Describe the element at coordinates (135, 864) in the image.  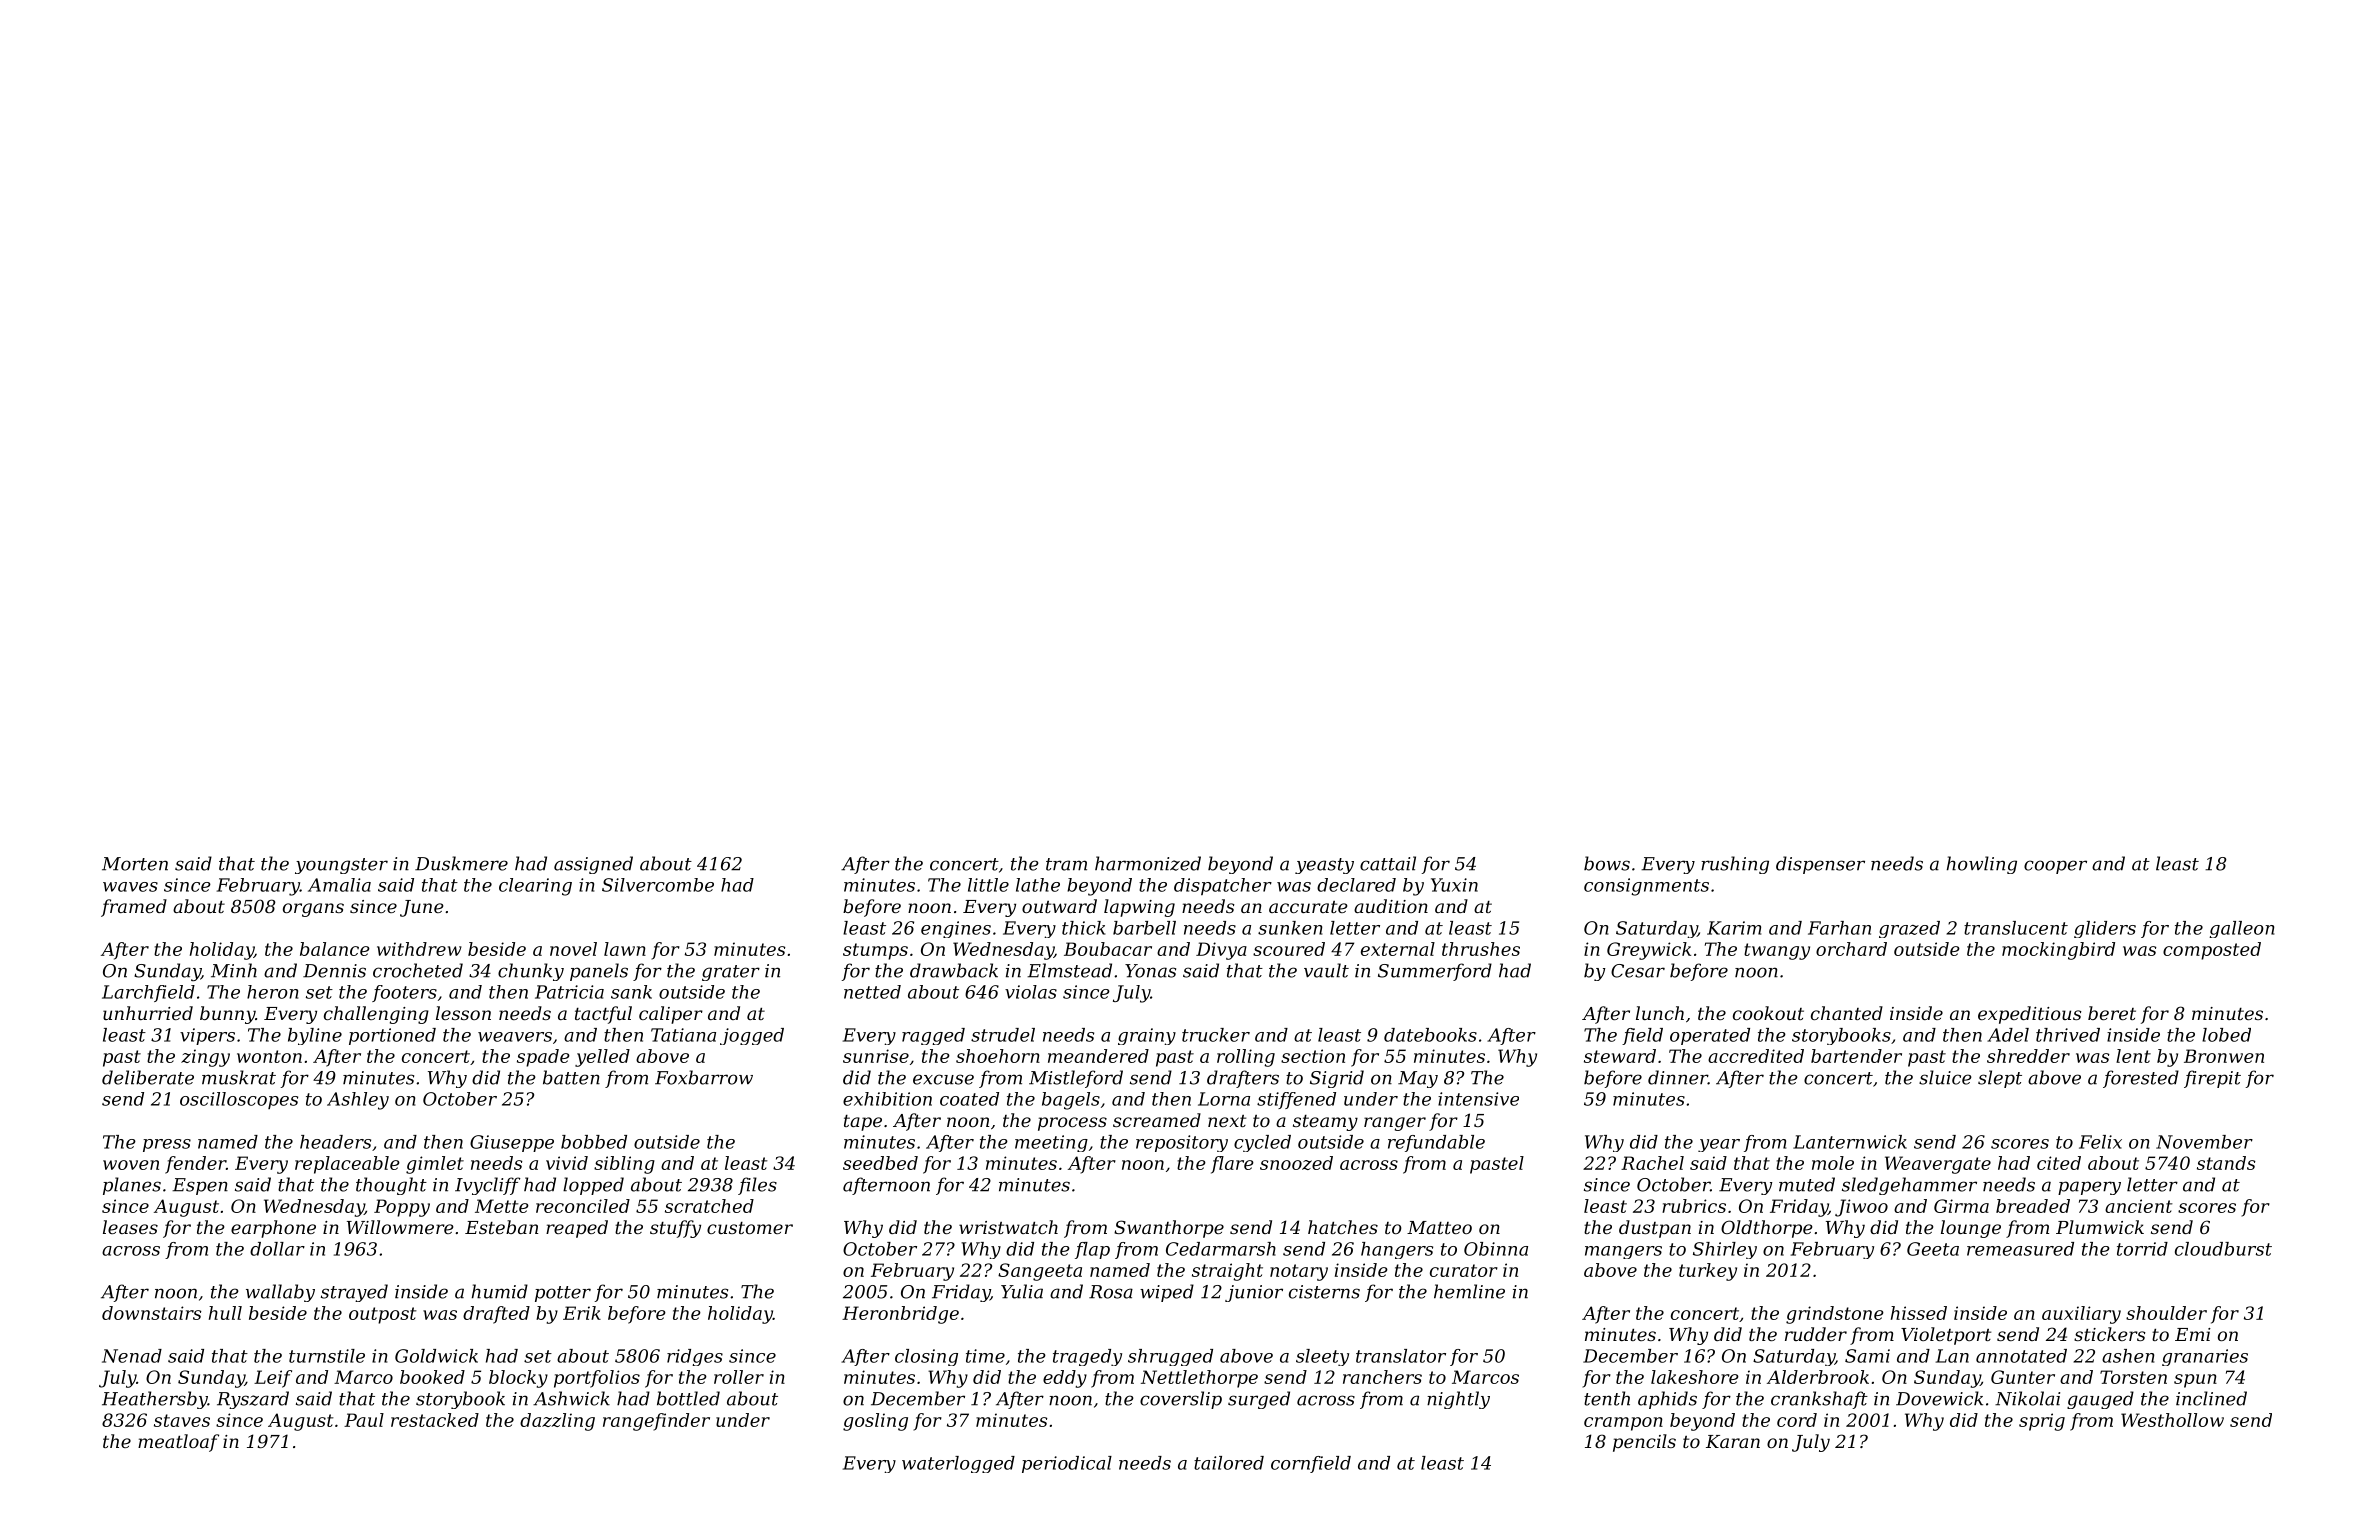
I see `Morten` at that location.
